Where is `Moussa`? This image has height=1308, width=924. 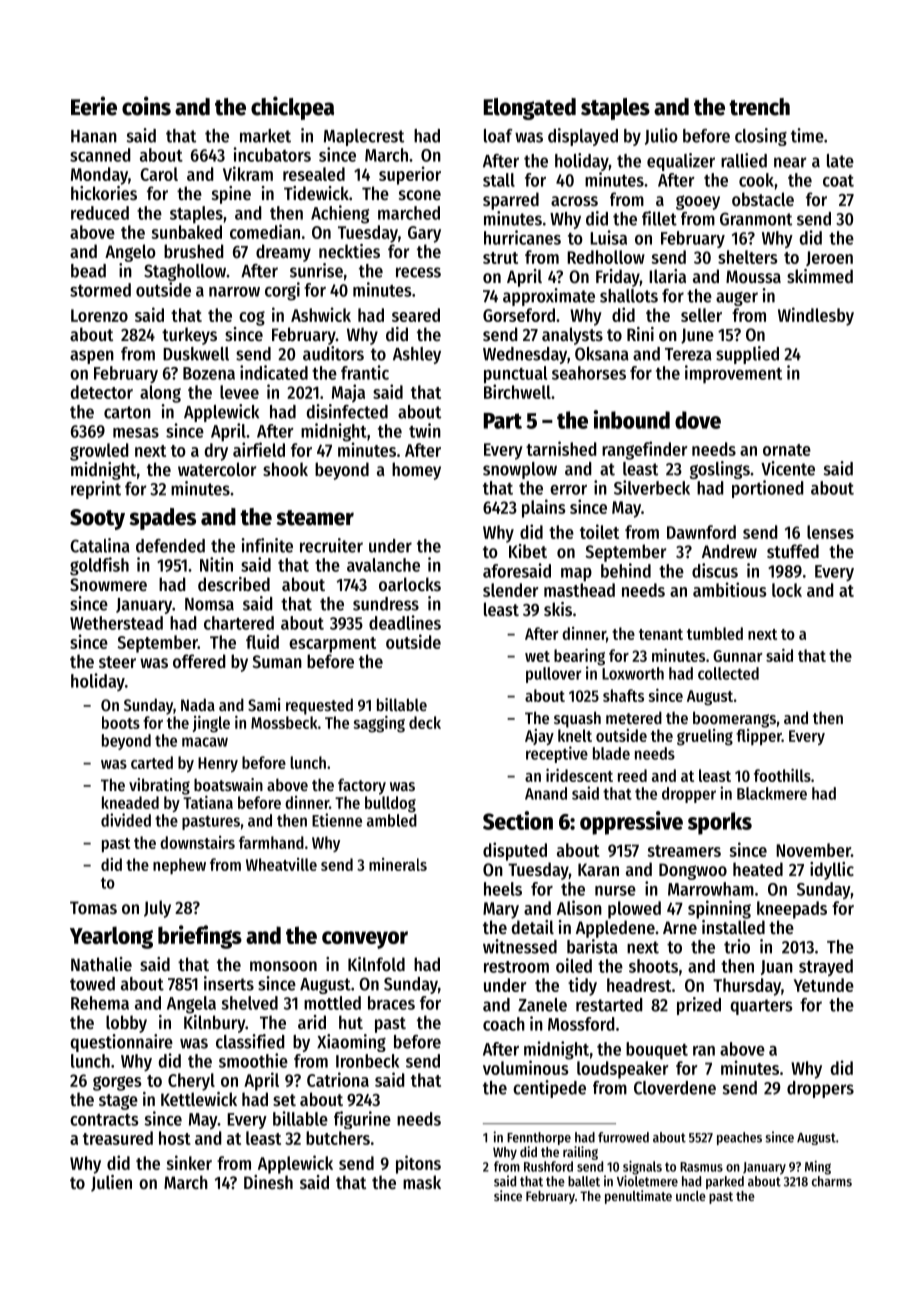
Moussa is located at coordinates (753, 276).
